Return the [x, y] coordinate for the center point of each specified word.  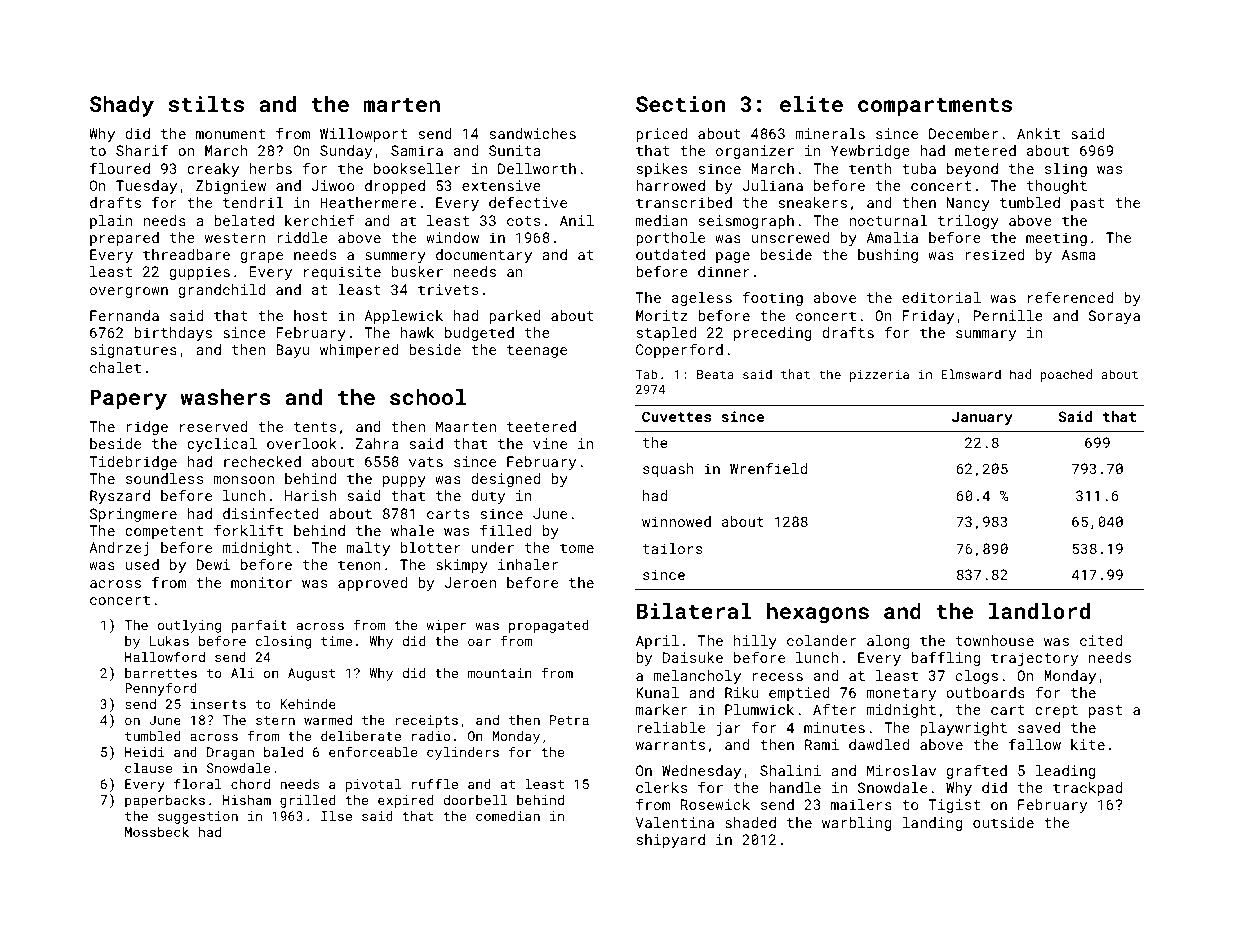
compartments [935, 107]
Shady [122, 106]
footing [773, 298]
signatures [133, 351]
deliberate [361, 736]
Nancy [968, 204]
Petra [569, 720]
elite [811, 103]
